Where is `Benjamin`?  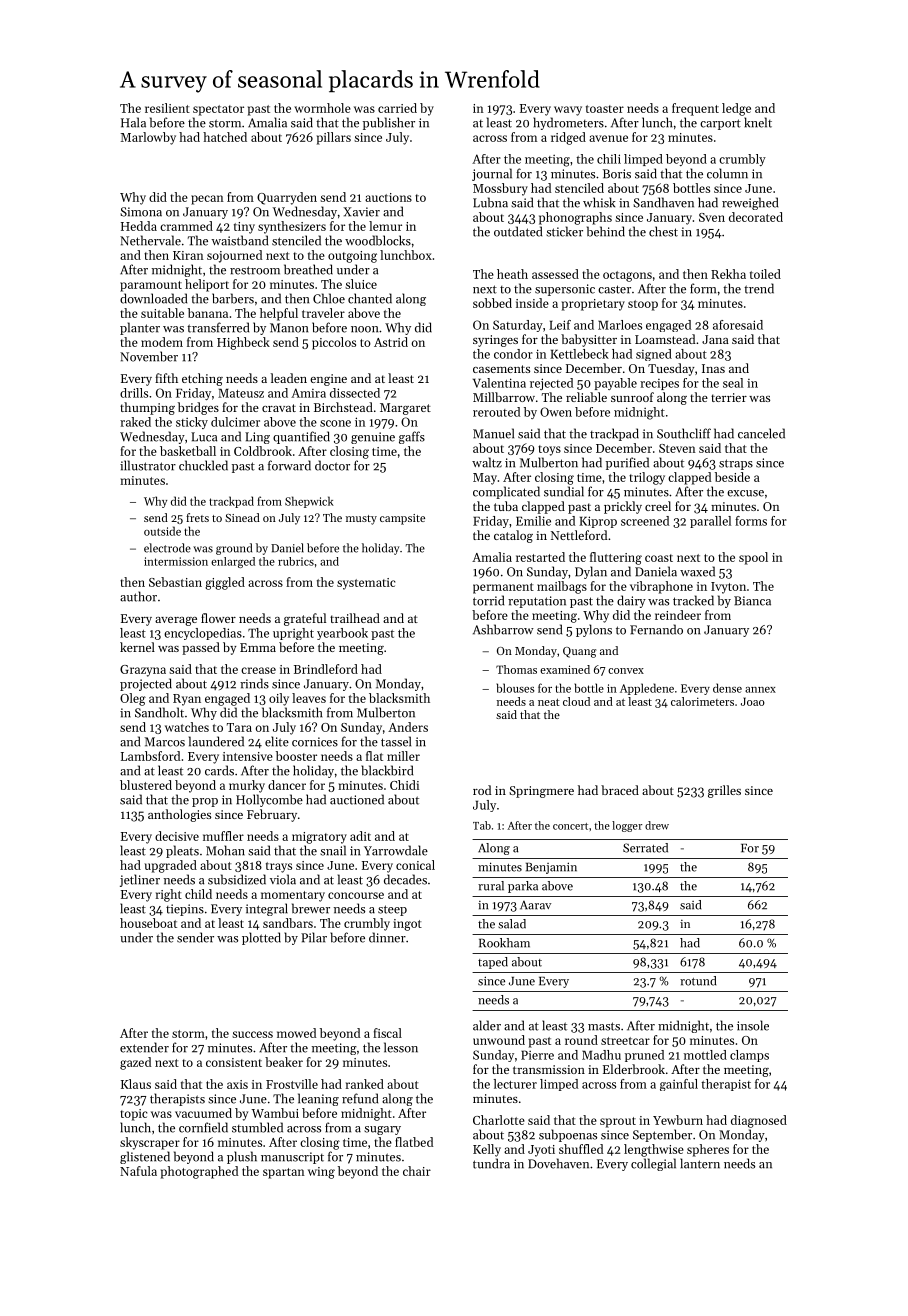
Benjamin is located at coordinates (551, 868).
